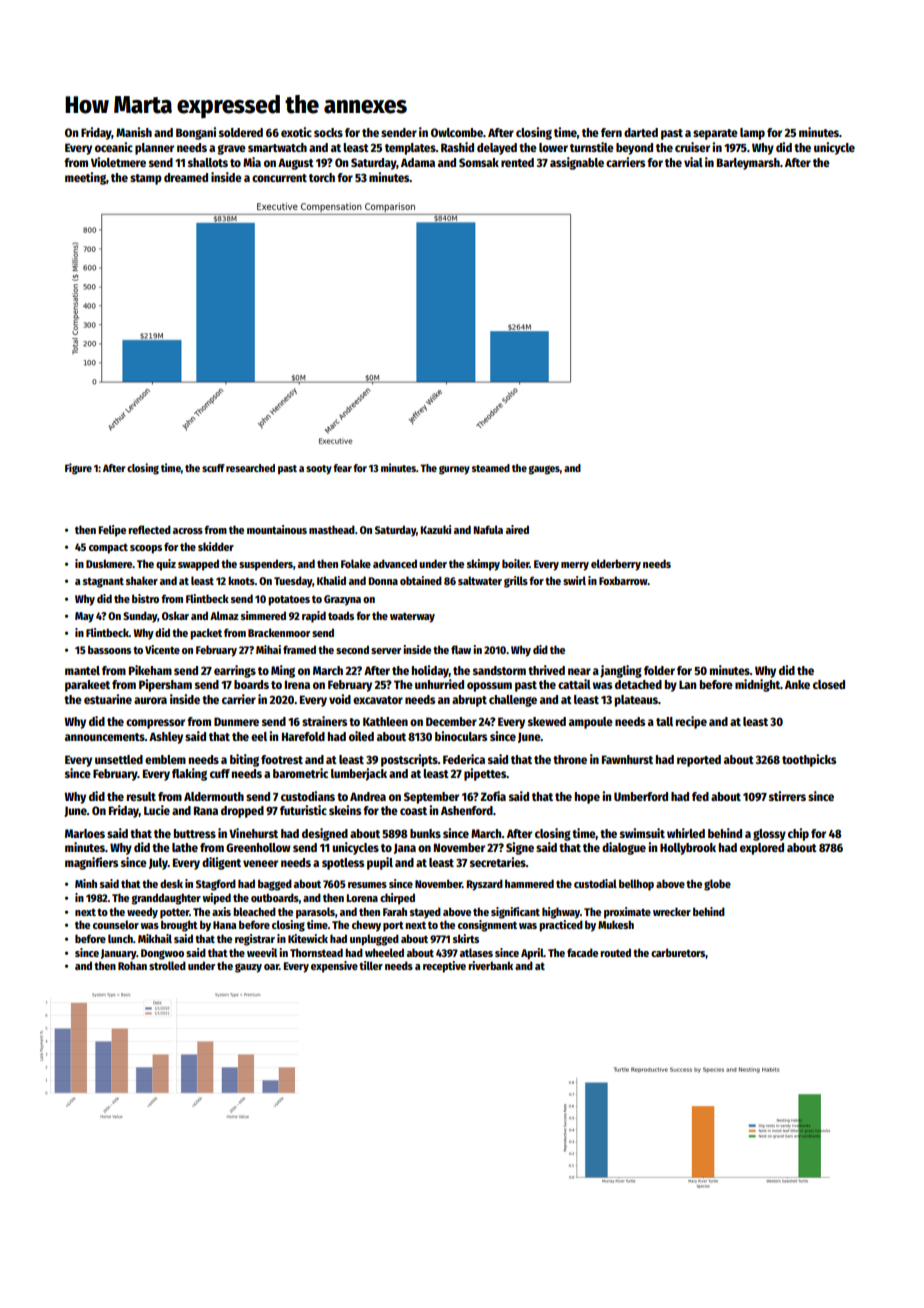 The image size is (924, 1308). What do you see at coordinates (132, 965) in the image?
I see `Rohan` at bounding box center [132, 965].
